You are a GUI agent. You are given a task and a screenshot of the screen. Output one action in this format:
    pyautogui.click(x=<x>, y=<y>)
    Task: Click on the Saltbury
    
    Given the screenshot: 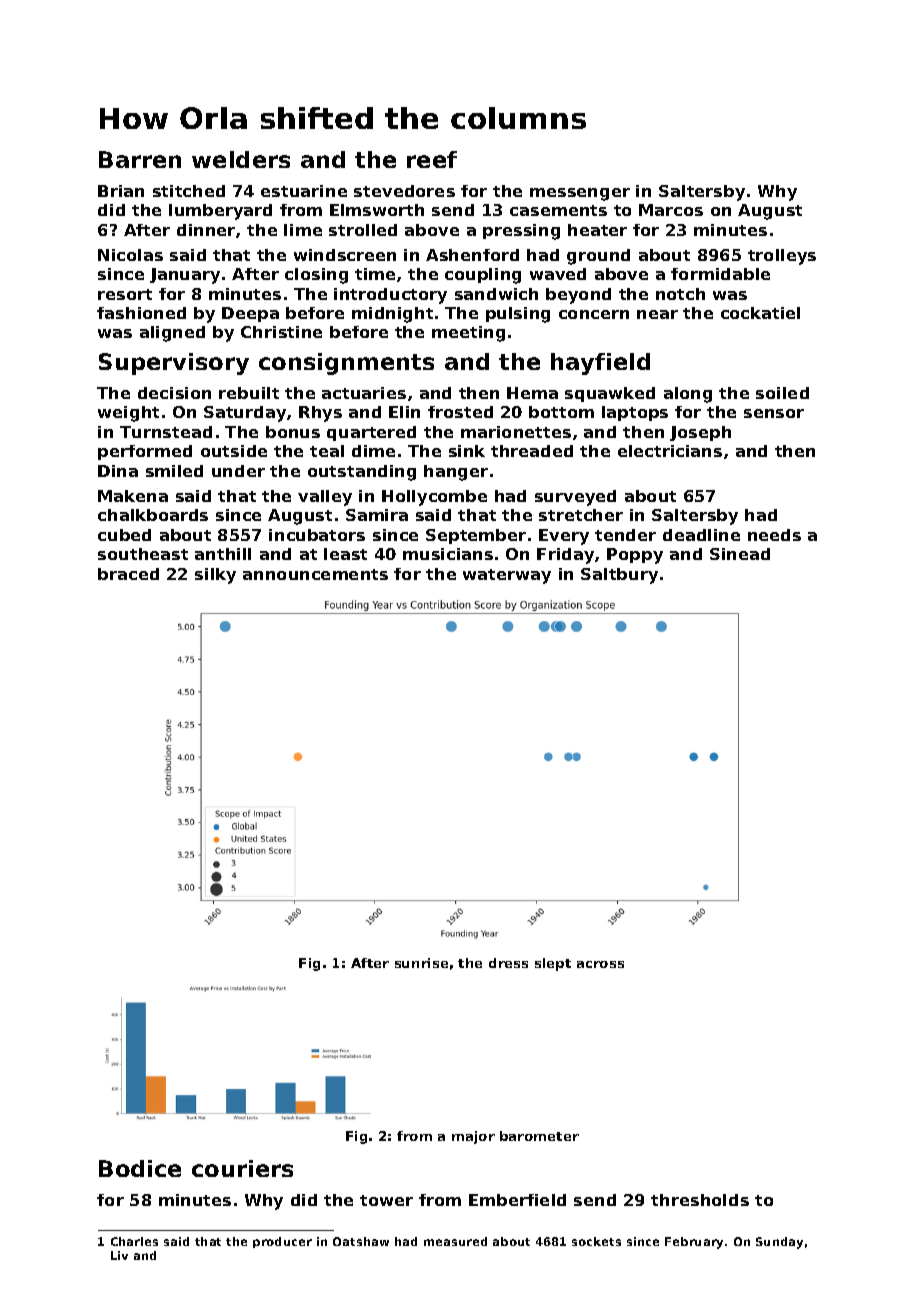 What is the action you would take?
    pyautogui.click(x=619, y=576)
